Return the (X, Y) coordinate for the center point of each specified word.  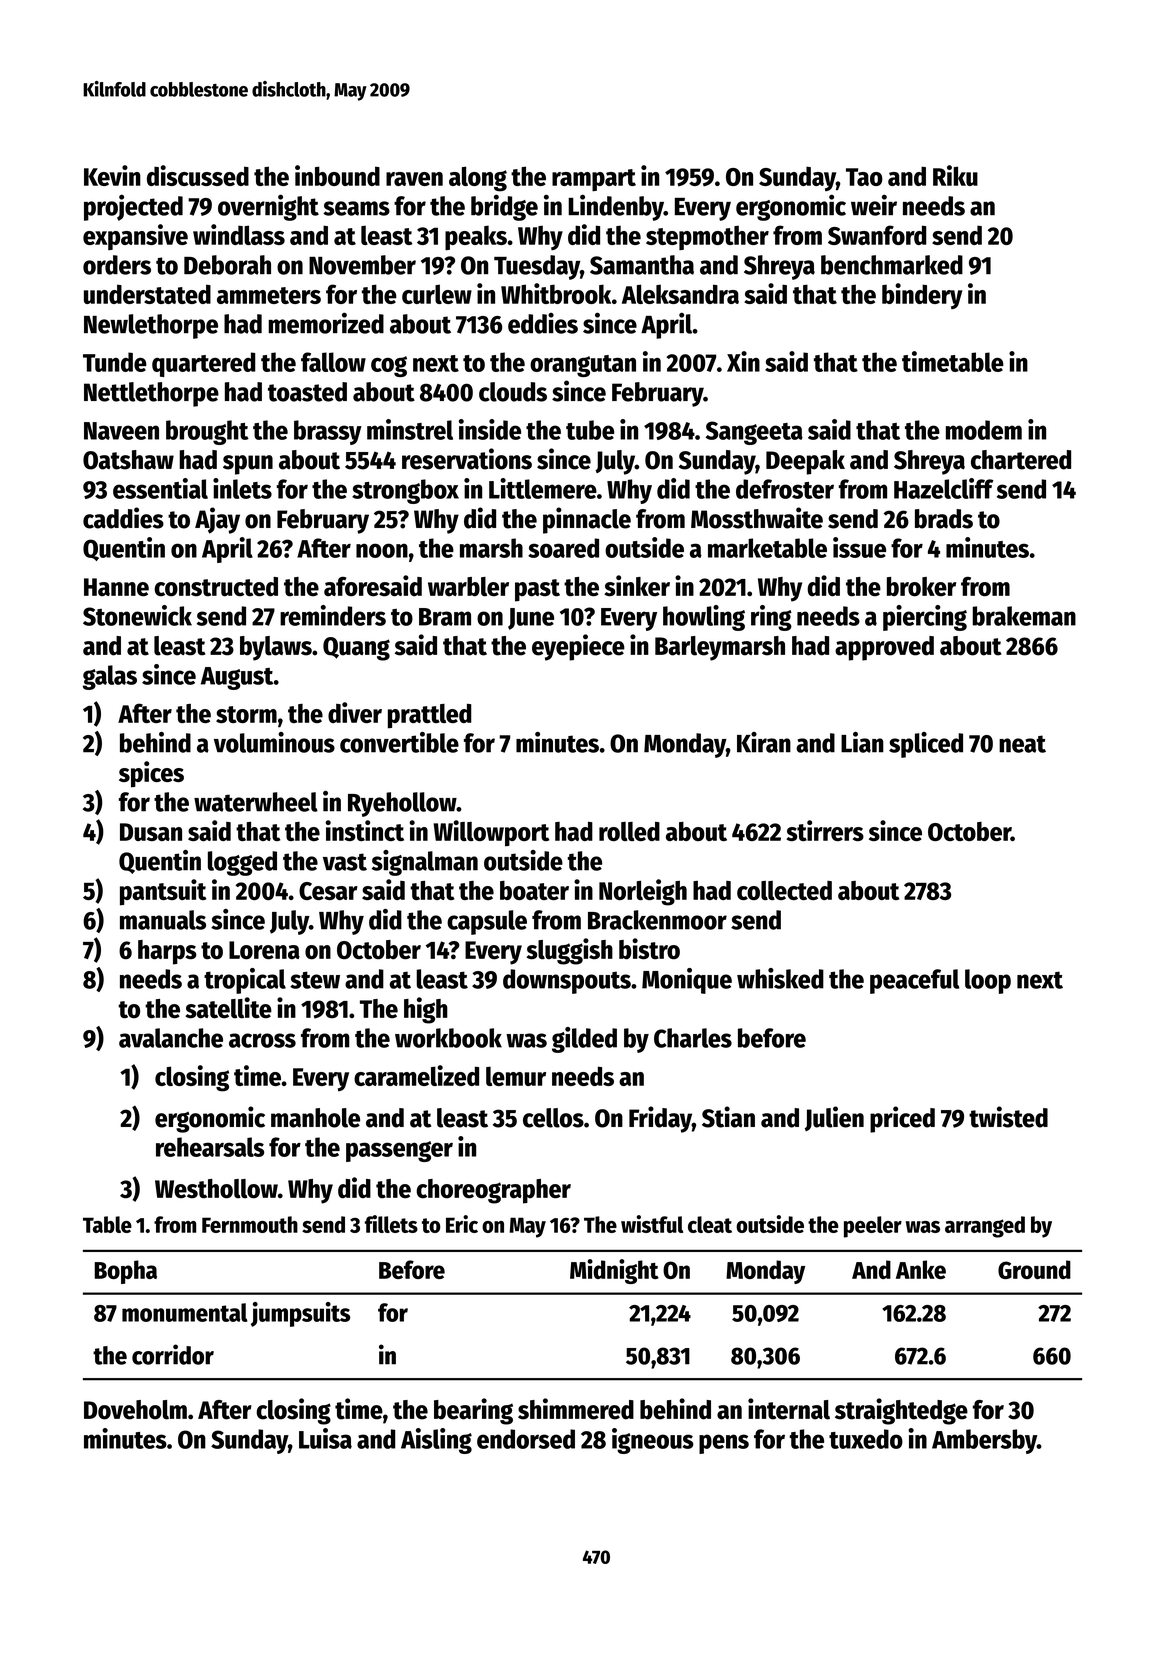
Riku (955, 175)
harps (167, 952)
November (362, 265)
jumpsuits (300, 1314)
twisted (1008, 1117)
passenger (399, 1151)
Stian (728, 1117)
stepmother (707, 238)
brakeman (1024, 616)
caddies (123, 518)
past (537, 590)
